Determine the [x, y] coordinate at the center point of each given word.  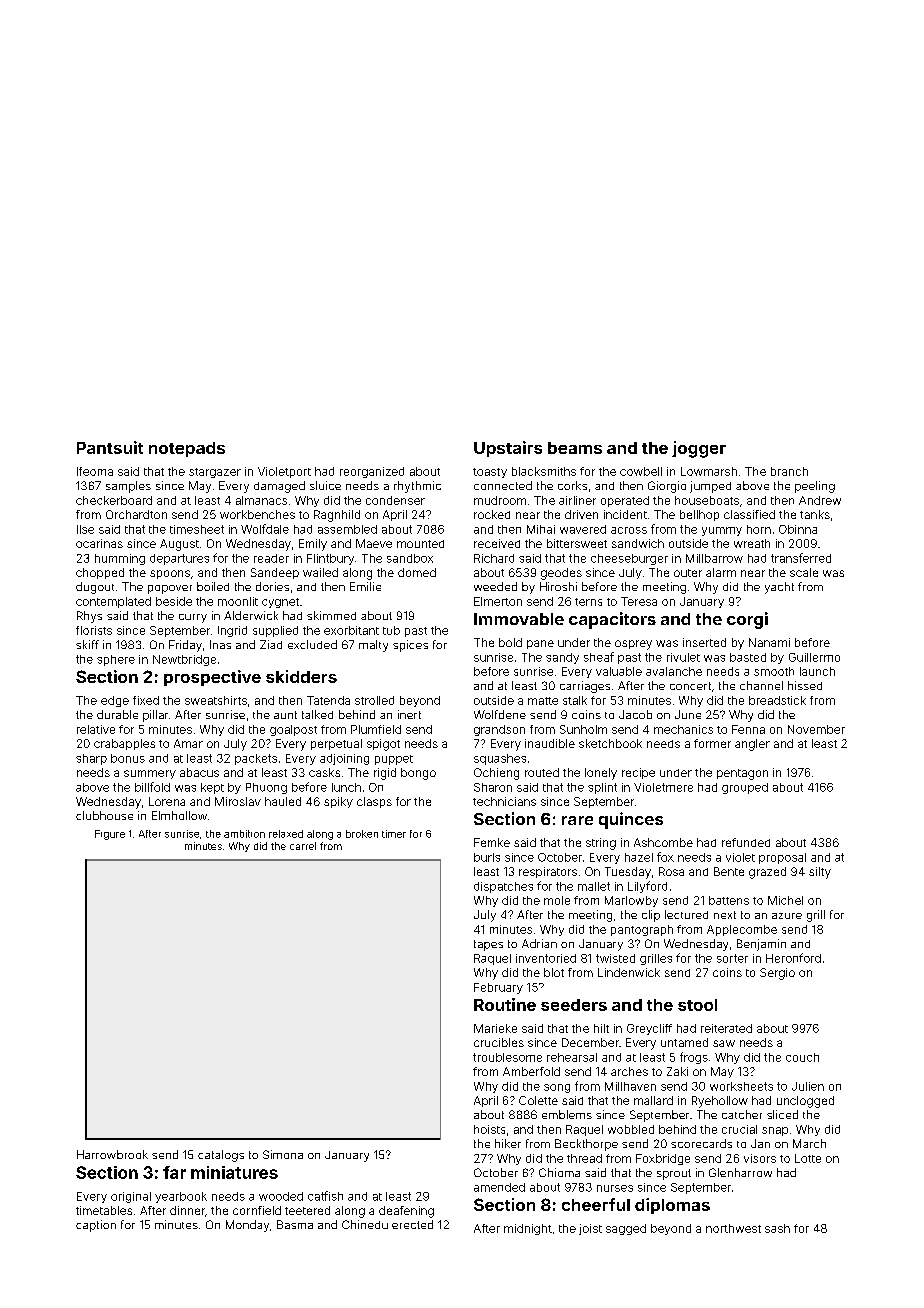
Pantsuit [110, 447]
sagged [626, 1229]
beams [575, 448]
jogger [699, 449]
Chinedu [365, 1224]
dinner [187, 1210]
